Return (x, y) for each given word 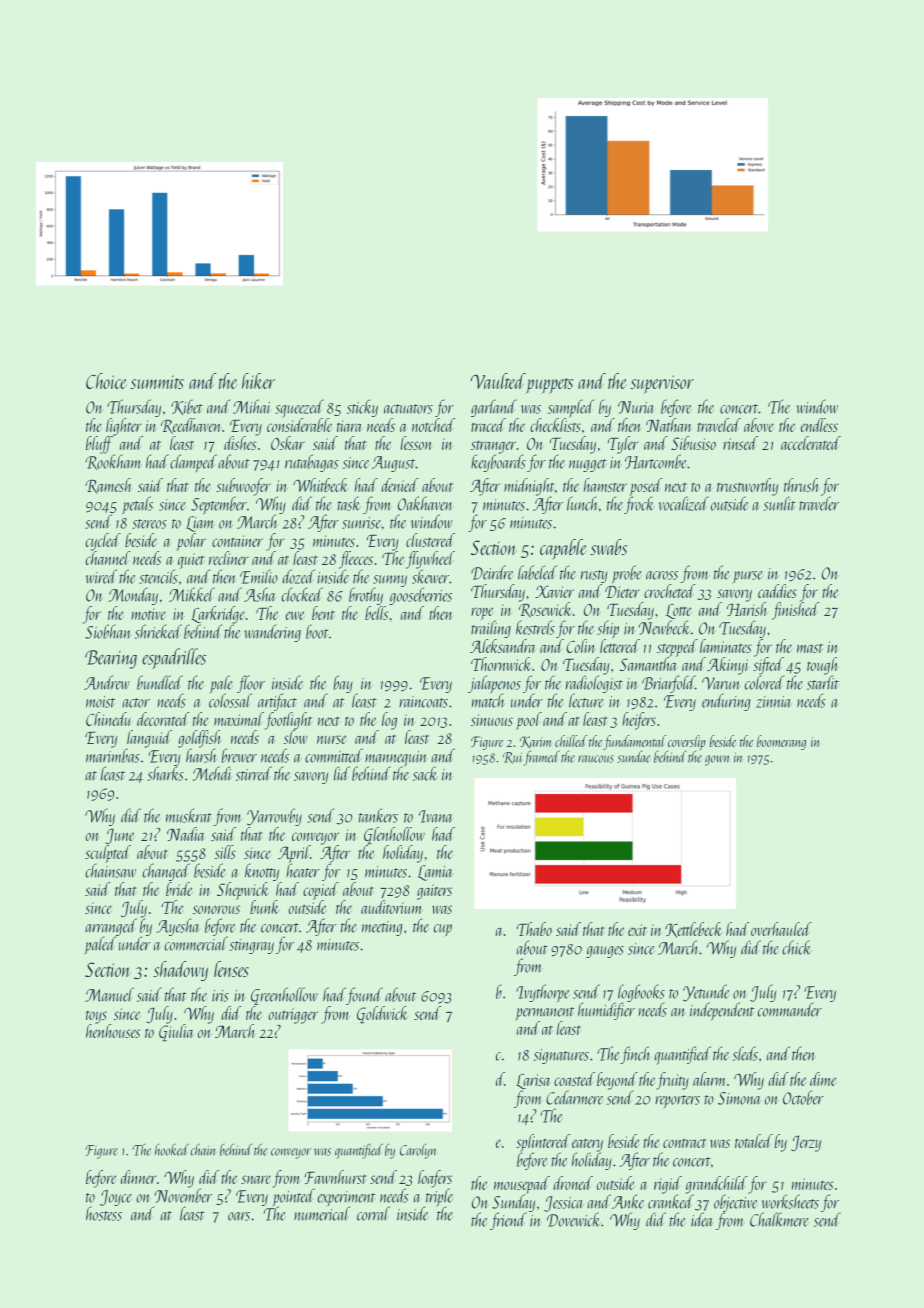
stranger (493, 447)
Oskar (288, 443)
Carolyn (418, 1151)
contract (684, 1143)
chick (796, 947)
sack (425, 773)
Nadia (185, 834)
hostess (104, 1214)
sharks (165, 774)
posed (646, 487)
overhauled (781, 929)
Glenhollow (394, 836)
